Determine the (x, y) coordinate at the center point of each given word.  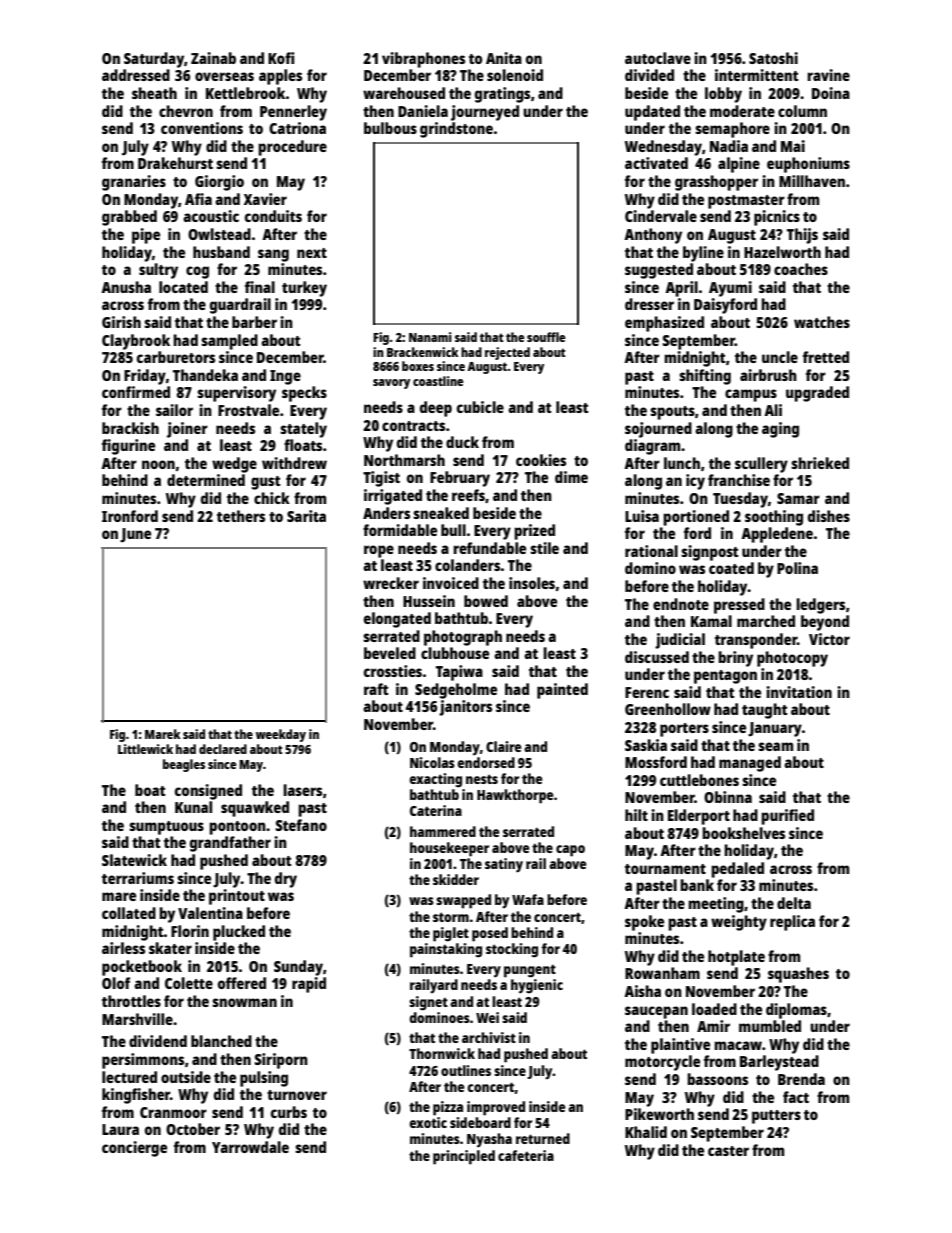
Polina (797, 568)
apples (280, 77)
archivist (489, 1037)
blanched (221, 1041)
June (135, 535)
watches (822, 322)
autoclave (658, 58)
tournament (665, 869)
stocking (512, 950)
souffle (546, 337)
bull (453, 530)
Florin (190, 931)
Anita (504, 58)
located (183, 287)
